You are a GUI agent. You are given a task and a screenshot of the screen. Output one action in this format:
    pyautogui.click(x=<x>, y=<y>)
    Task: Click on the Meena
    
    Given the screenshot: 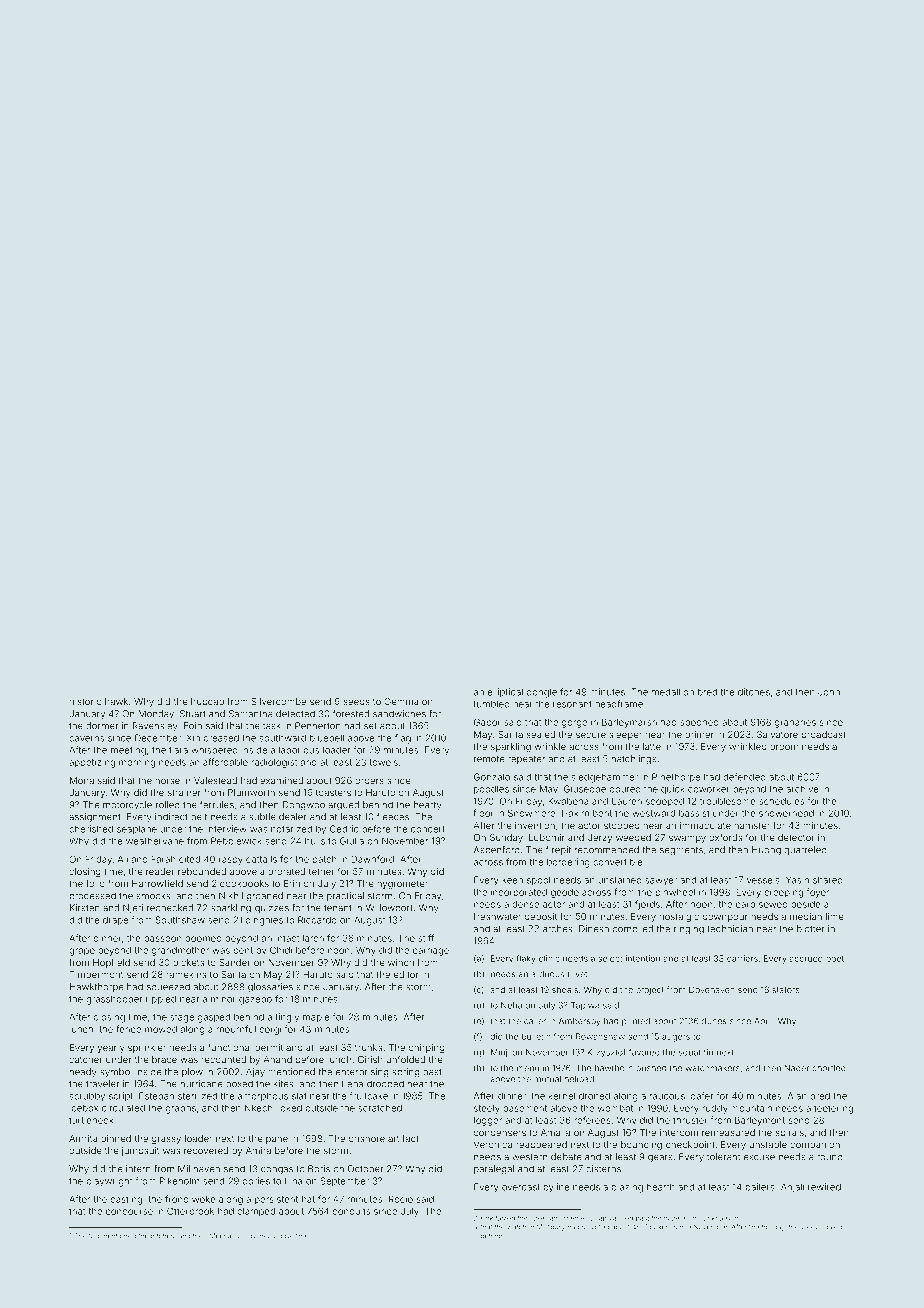 What is the action you would take?
    pyautogui.click(x=220, y=1236)
